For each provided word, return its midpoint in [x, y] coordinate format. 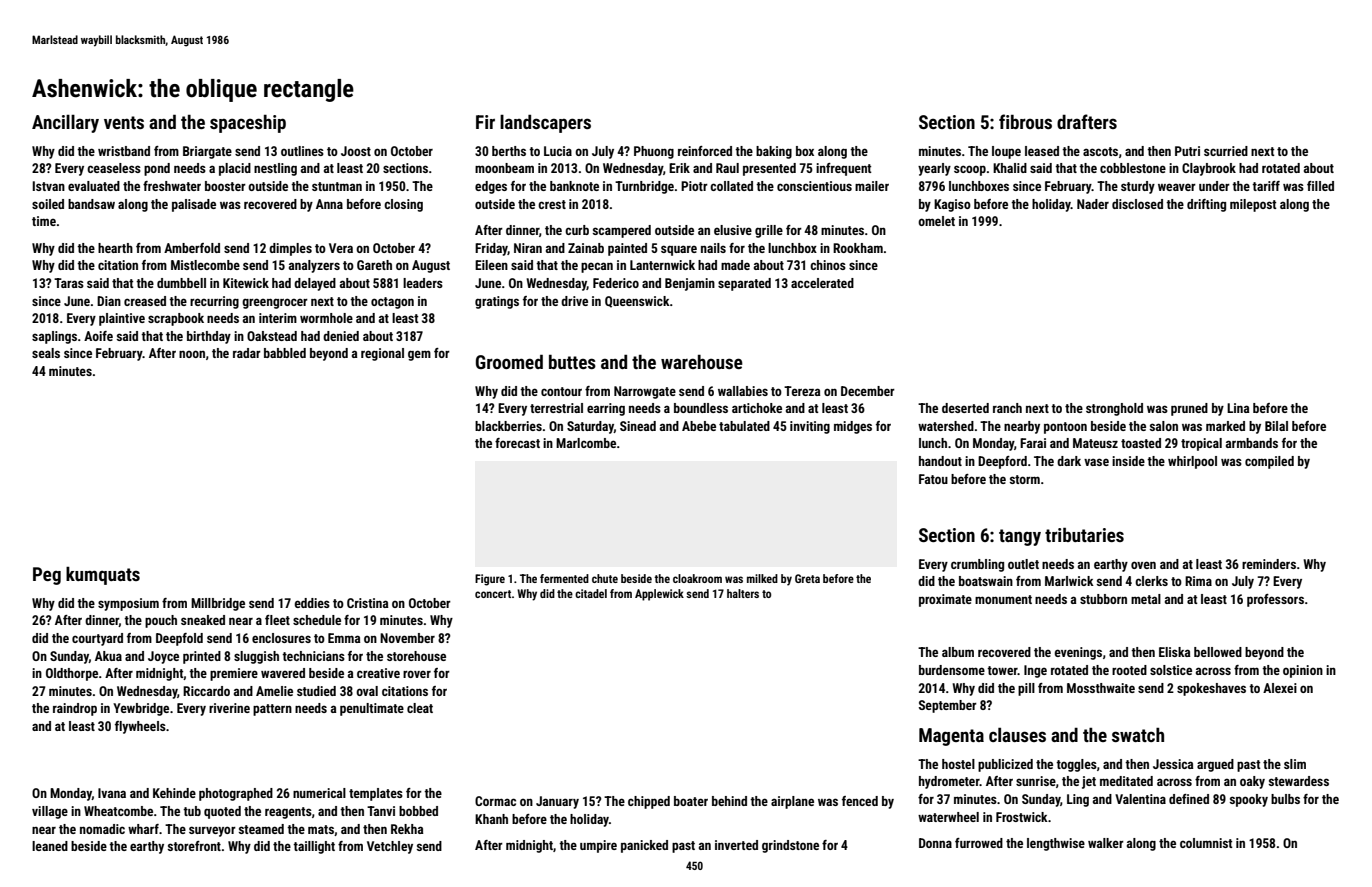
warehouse [702, 362]
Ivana [112, 793]
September [948, 706]
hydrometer [949, 782]
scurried [1226, 151]
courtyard [97, 639]
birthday [209, 337]
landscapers [545, 124]
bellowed [1218, 652]
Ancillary [65, 124]
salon [1164, 426]
